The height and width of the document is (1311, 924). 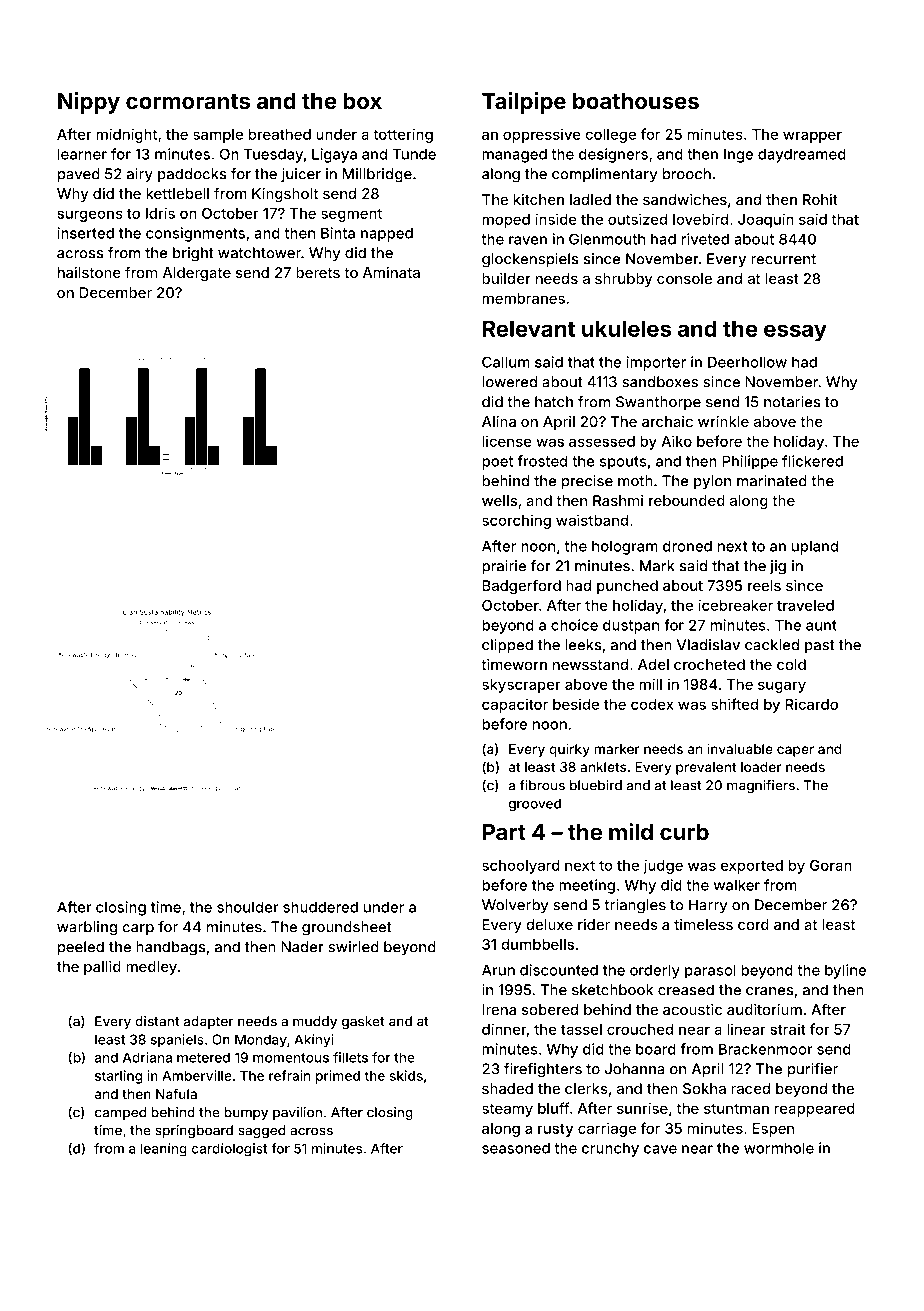 I want to click on berets, so click(x=318, y=272).
